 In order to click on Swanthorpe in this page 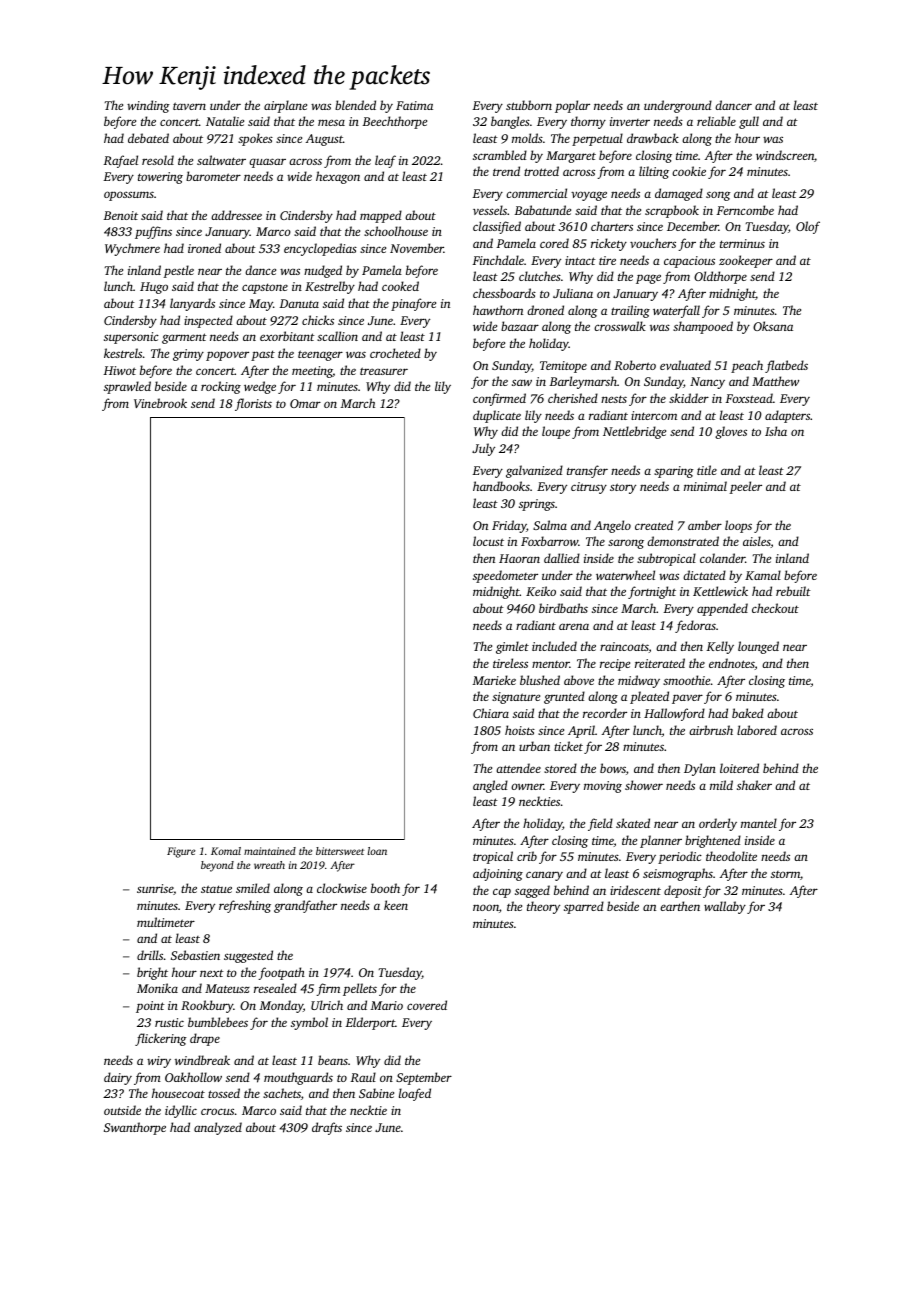, I will do `click(135, 1128)`.
